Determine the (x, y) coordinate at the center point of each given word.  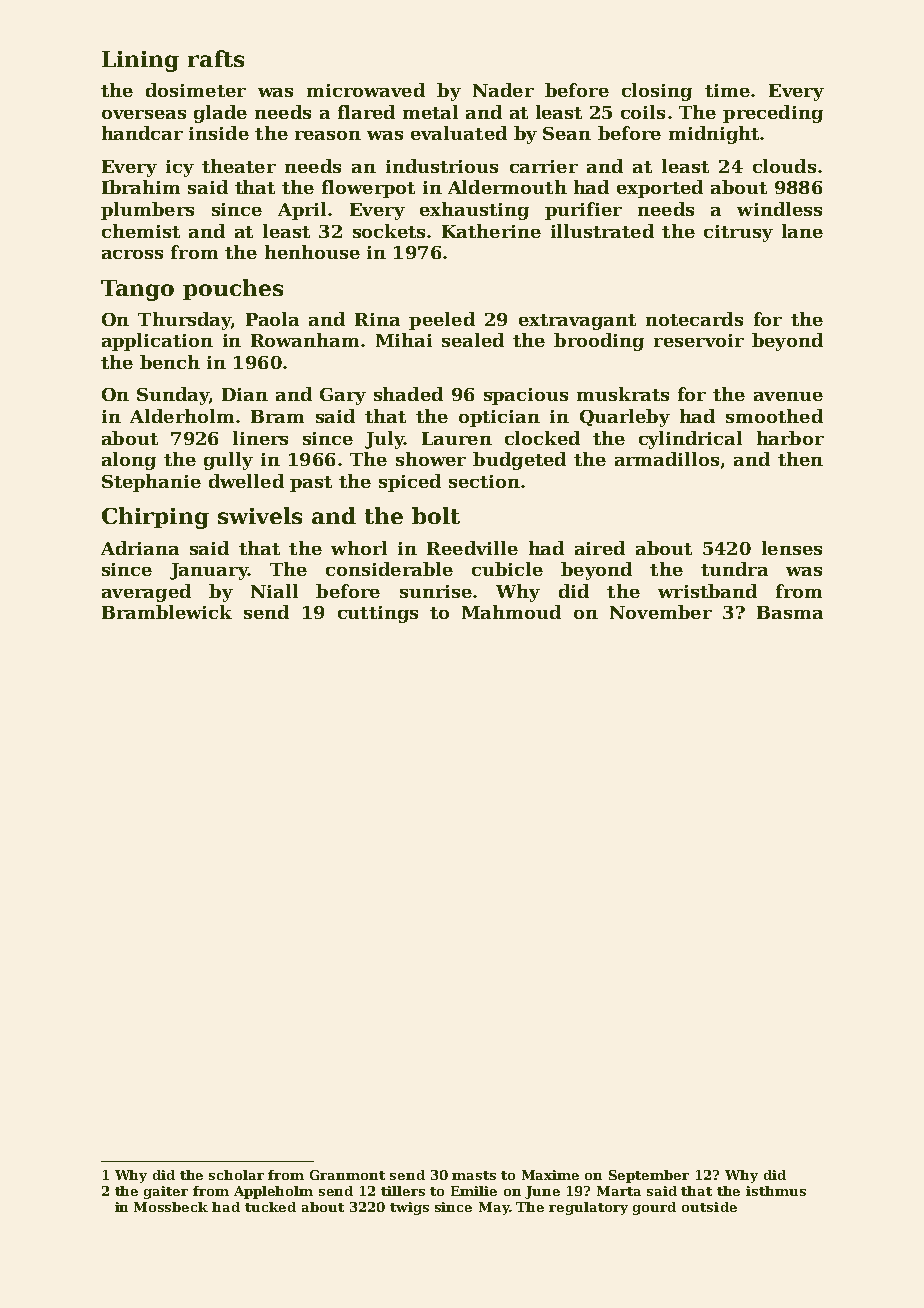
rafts (216, 58)
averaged (146, 593)
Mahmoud (511, 612)
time (727, 90)
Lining (140, 61)
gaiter (166, 1192)
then (800, 459)
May (494, 1208)
